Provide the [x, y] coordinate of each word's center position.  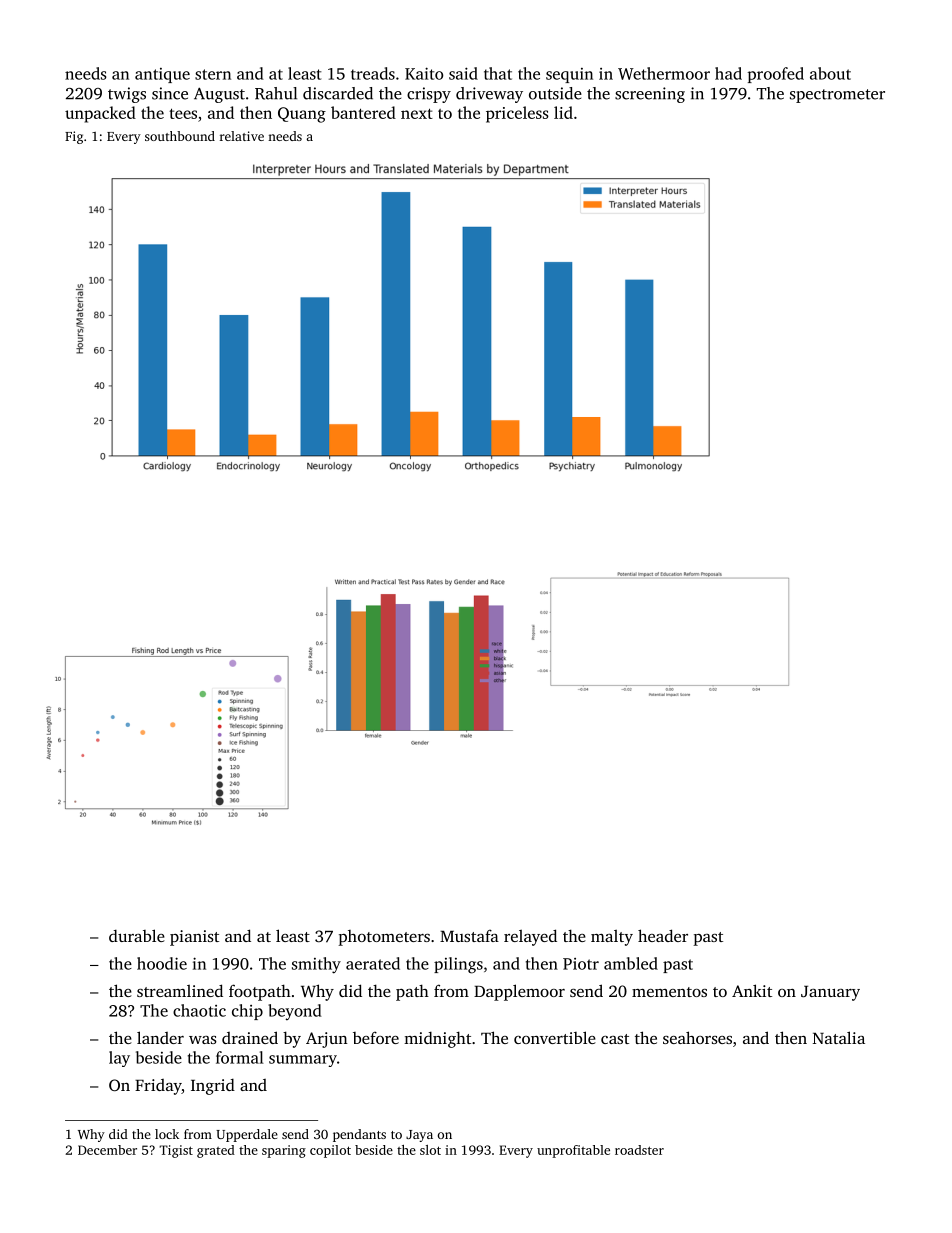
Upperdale [247, 1135]
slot [430, 1150]
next [417, 113]
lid [563, 112]
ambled [631, 963]
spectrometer [837, 96]
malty [612, 938]
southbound [180, 136]
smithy [316, 965]
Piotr [581, 964]
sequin [569, 75]
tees [183, 113]
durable [137, 935]
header [663, 935]
